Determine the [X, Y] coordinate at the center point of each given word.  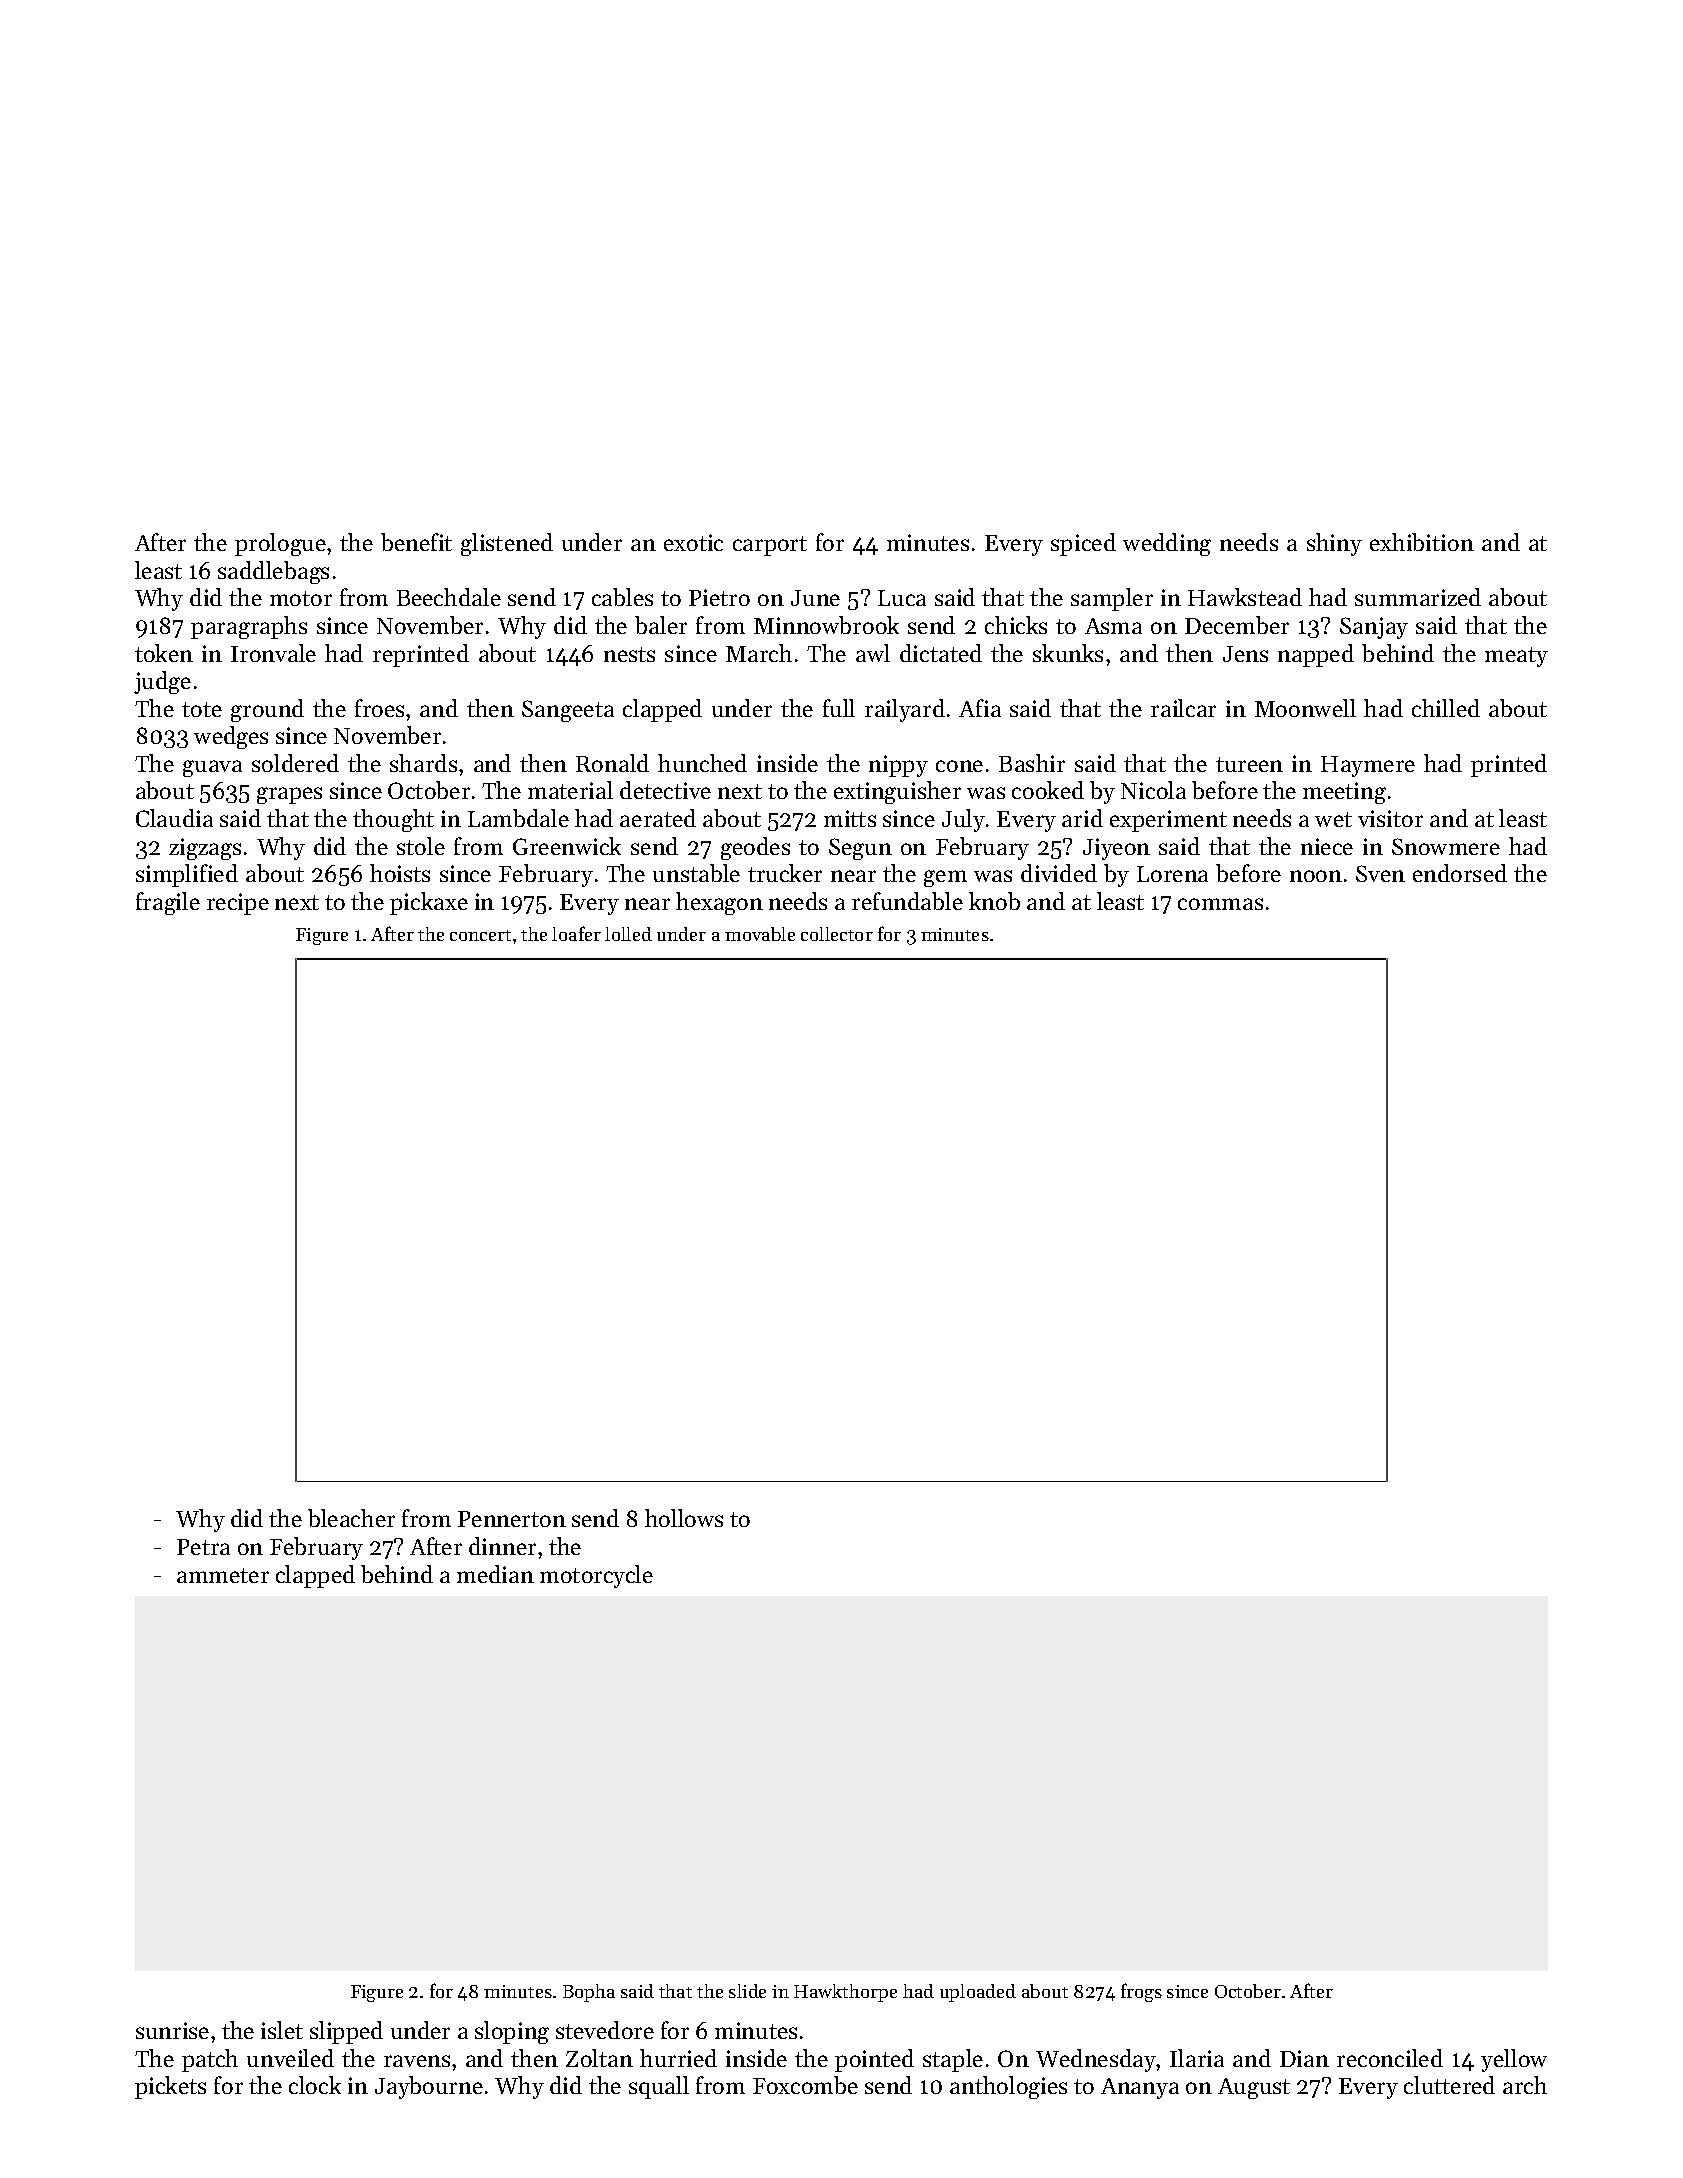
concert [480, 935]
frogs [1141, 1992]
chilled [1446, 708]
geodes [755, 848]
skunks [1068, 653]
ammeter [223, 1575]
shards [423, 763]
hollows [684, 1518]
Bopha [589, 1993]
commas [1220, 904]
